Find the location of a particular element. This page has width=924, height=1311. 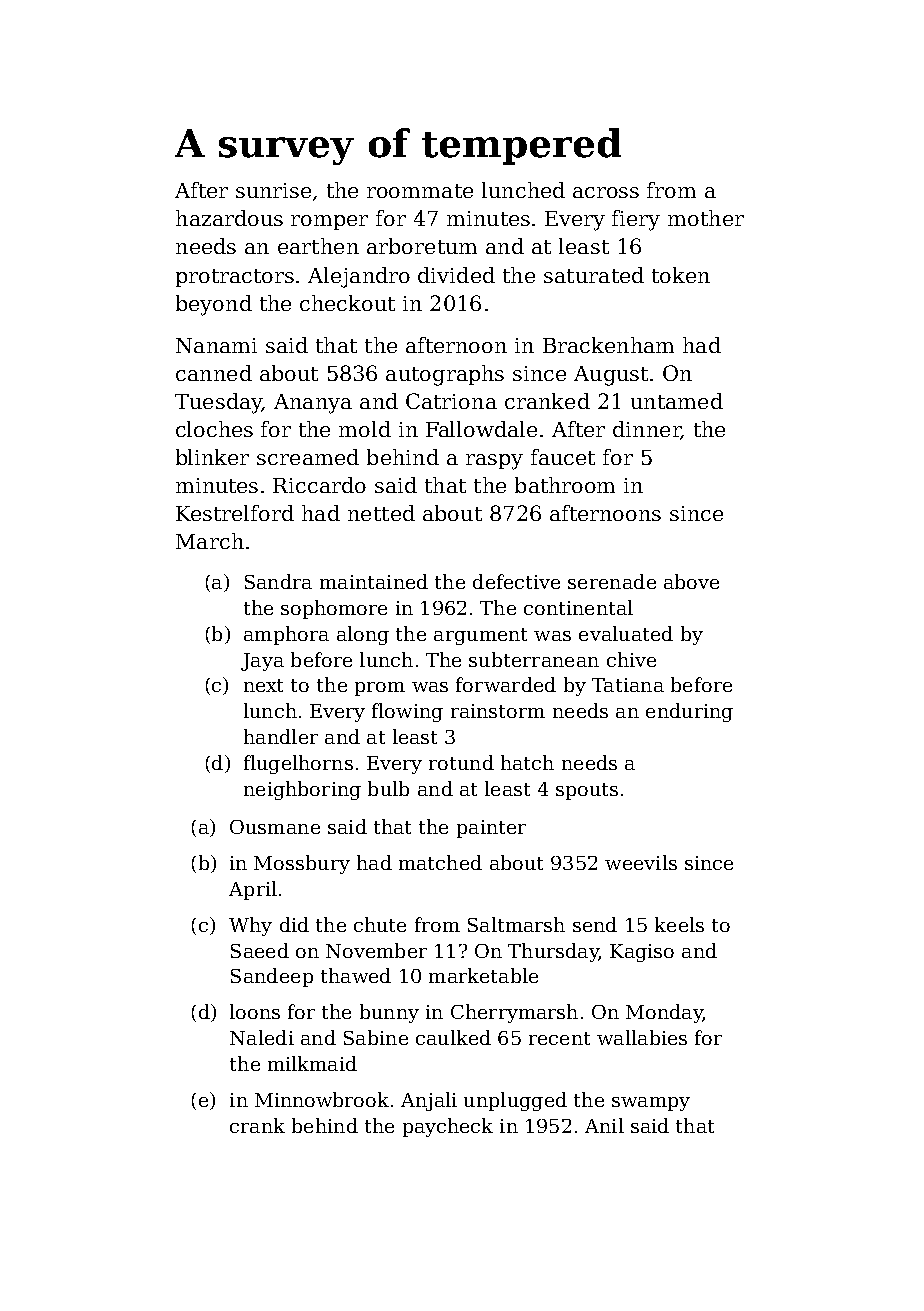

untamed is located at coordinates (677, 401).
